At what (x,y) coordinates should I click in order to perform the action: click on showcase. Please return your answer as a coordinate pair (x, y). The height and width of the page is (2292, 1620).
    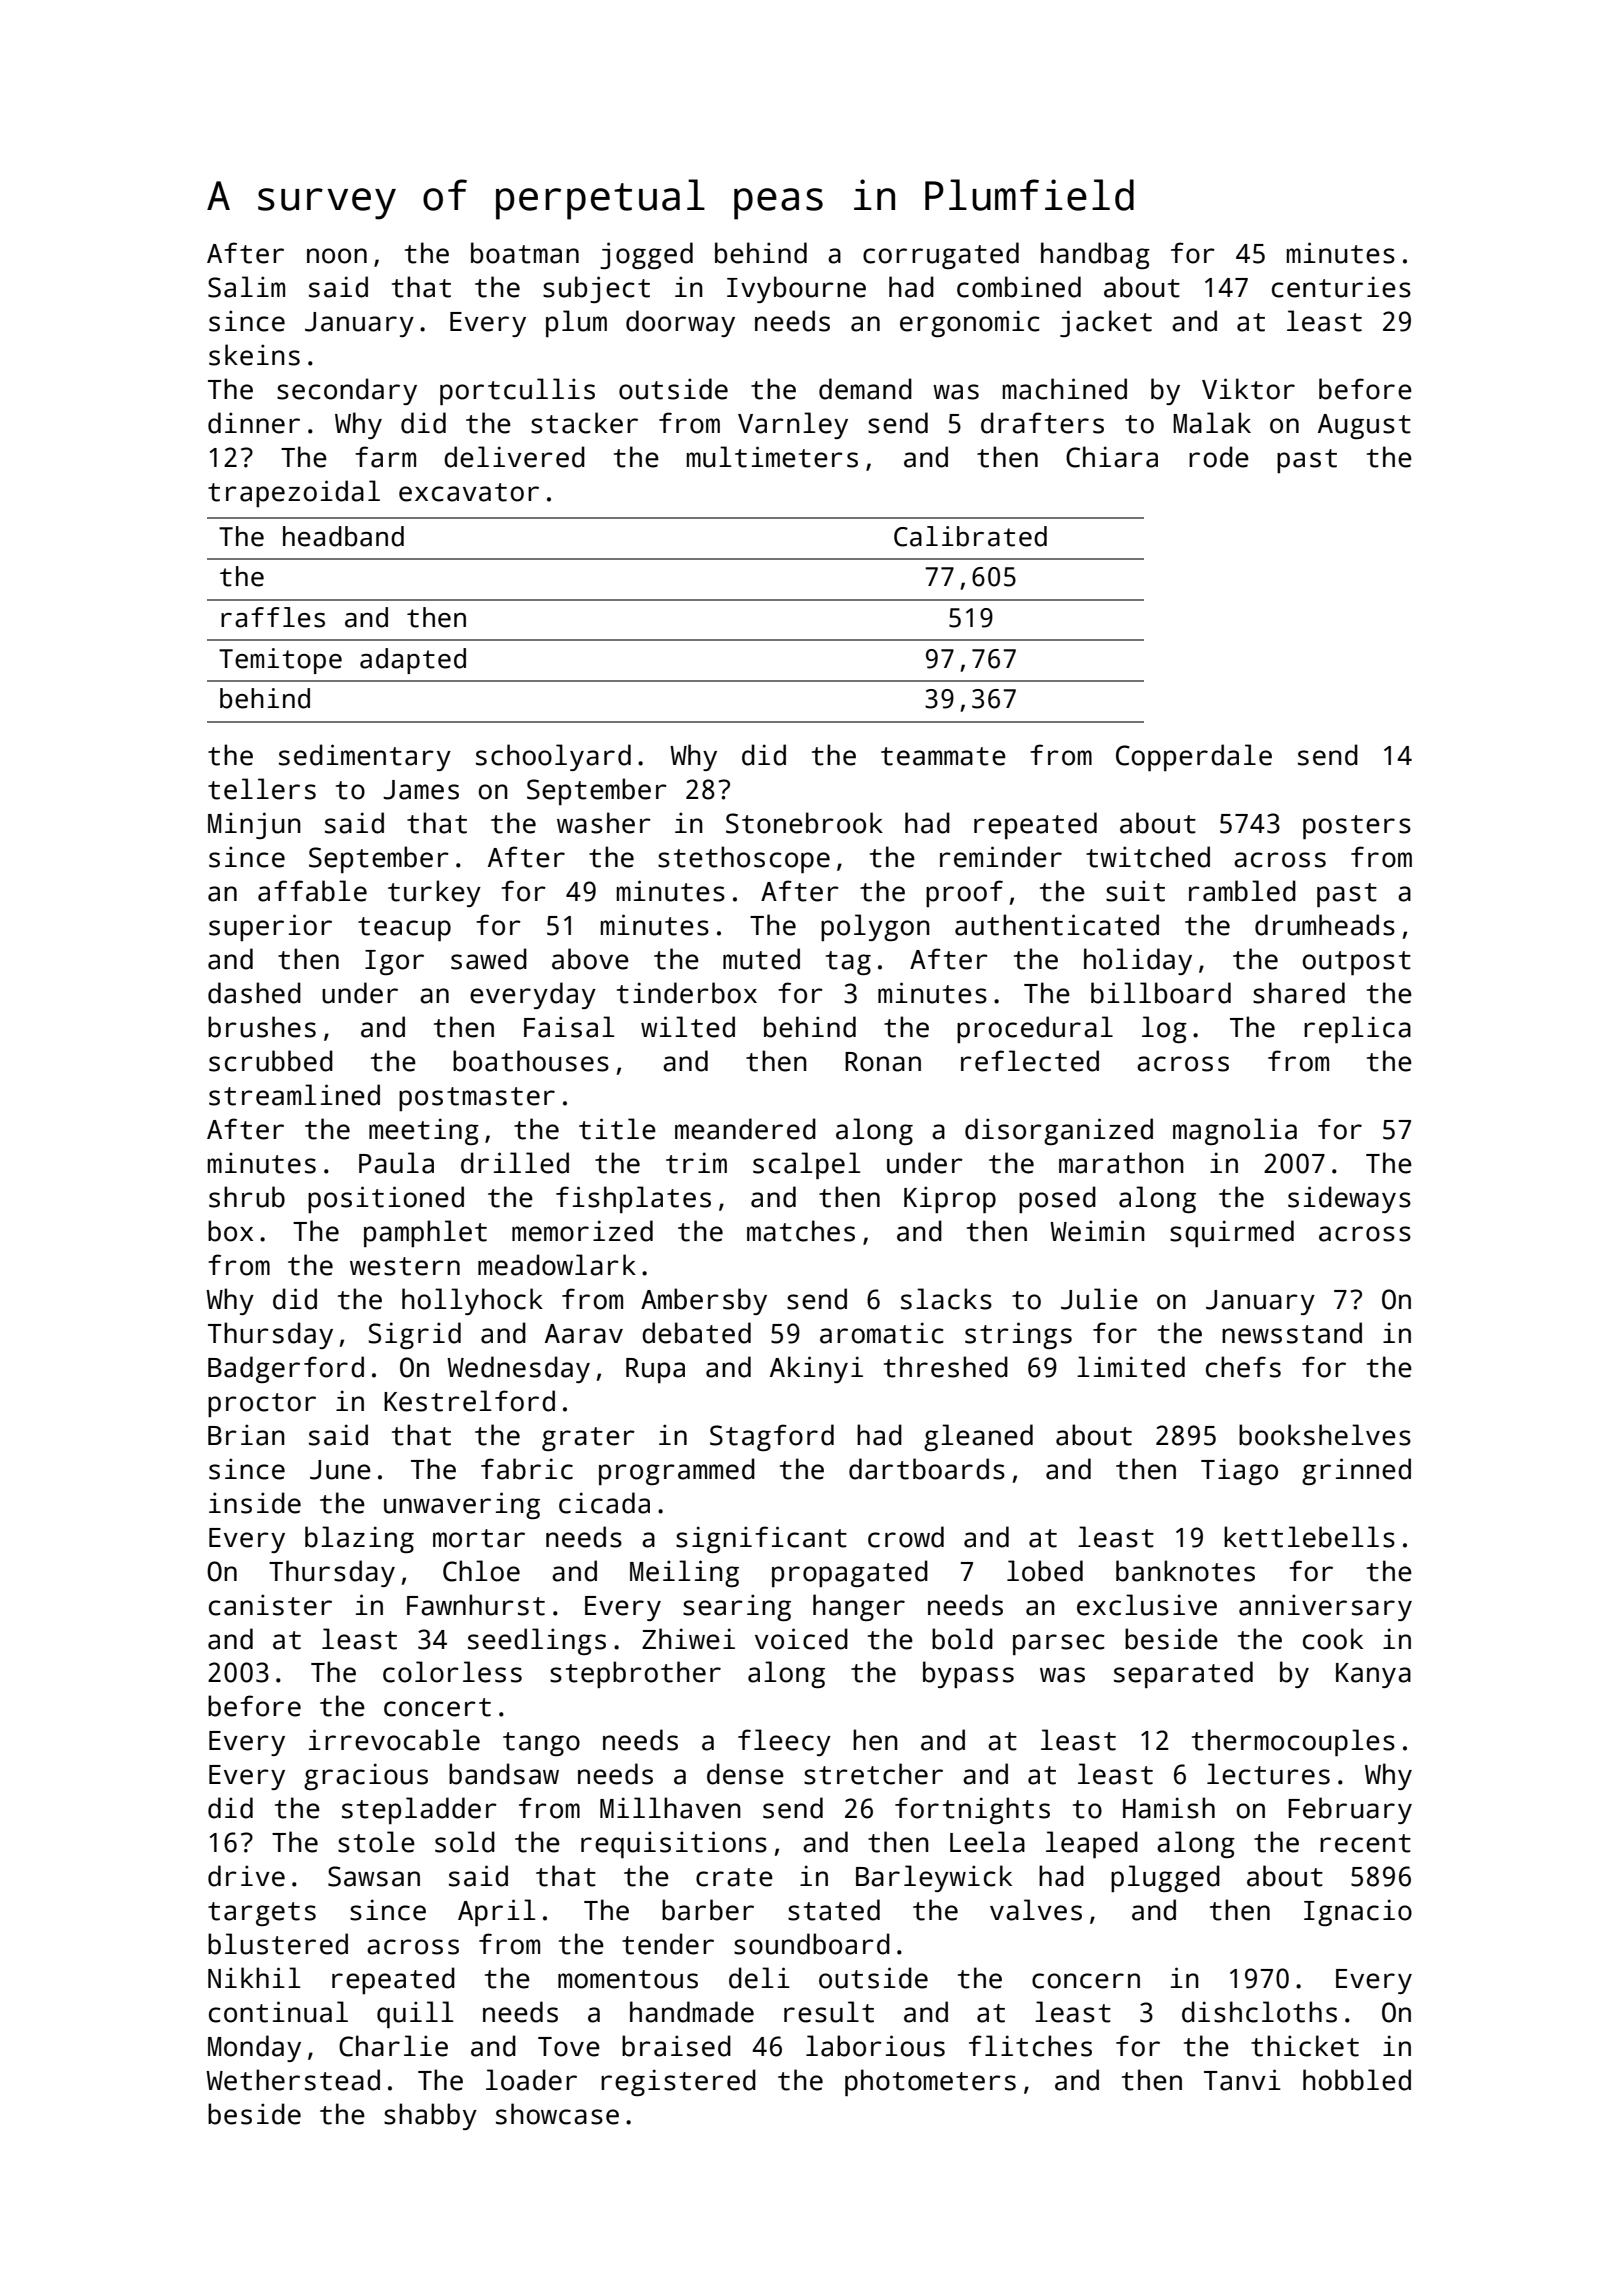
    Looking at the image, I should click on (557, 2114).
